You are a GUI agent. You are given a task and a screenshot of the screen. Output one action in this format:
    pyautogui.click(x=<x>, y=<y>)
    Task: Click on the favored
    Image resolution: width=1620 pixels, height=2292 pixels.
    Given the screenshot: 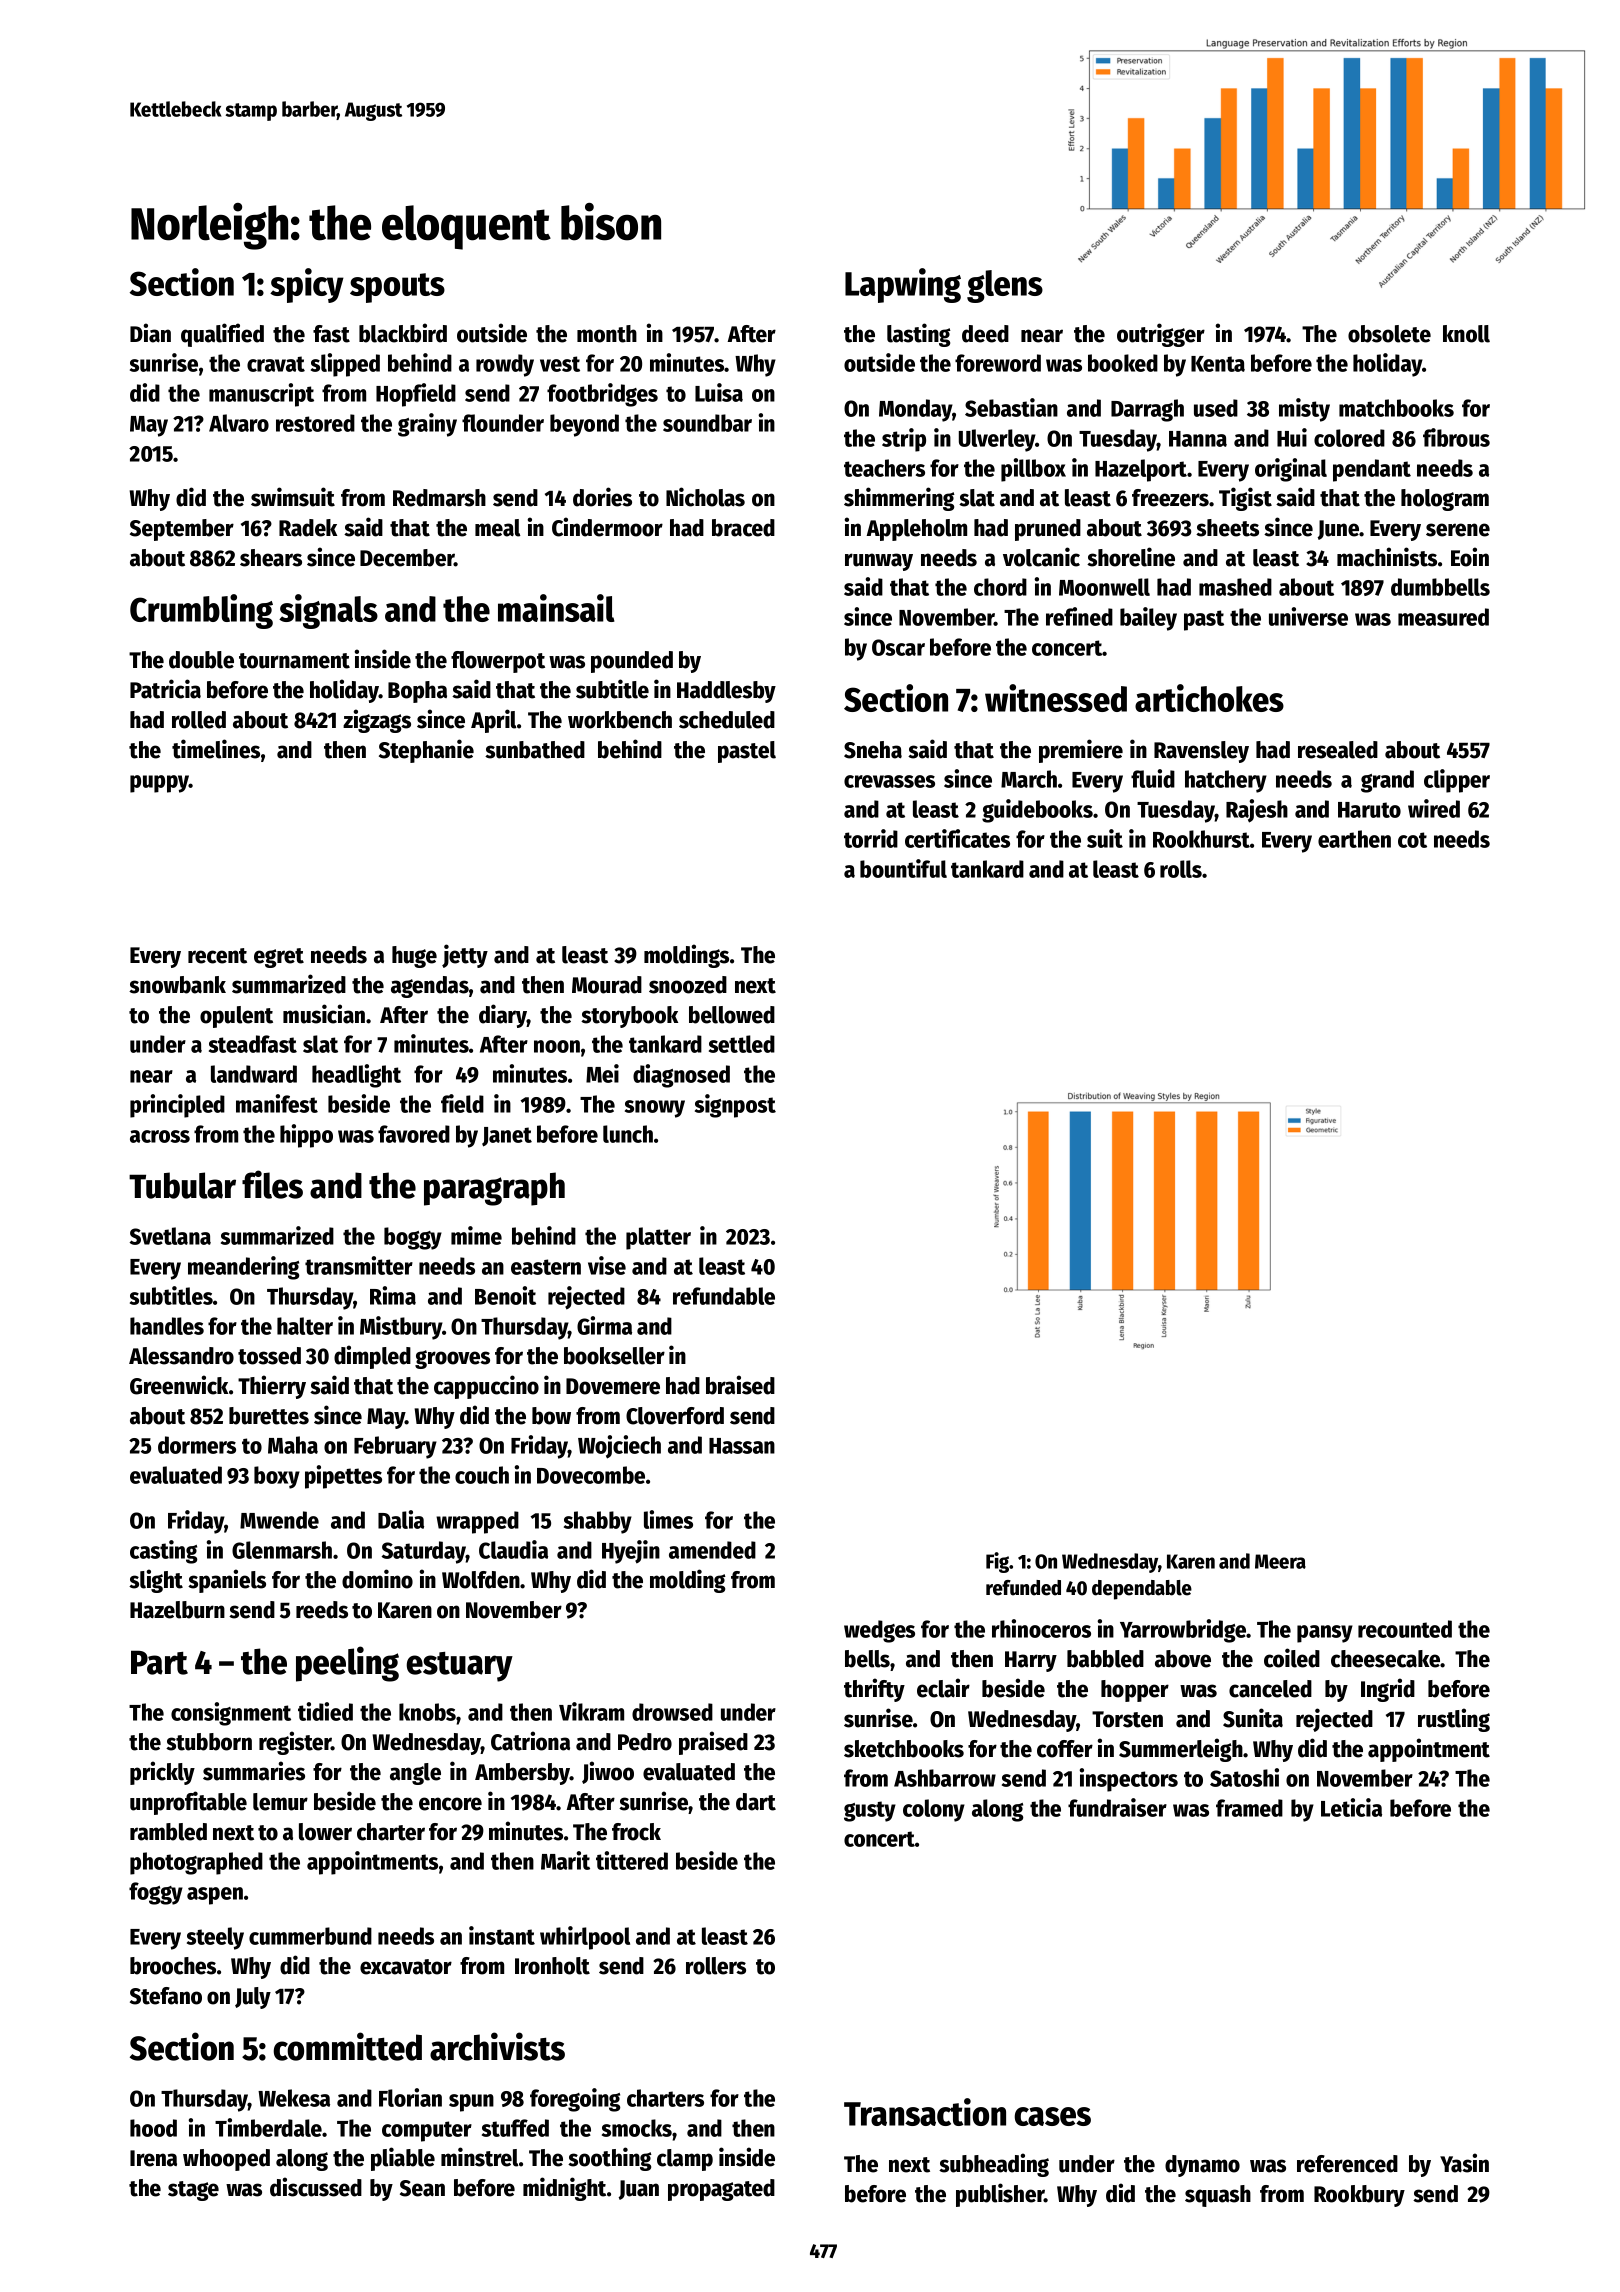 What is the action you would take?
    pyautogui.click(x=414, y=1134)
